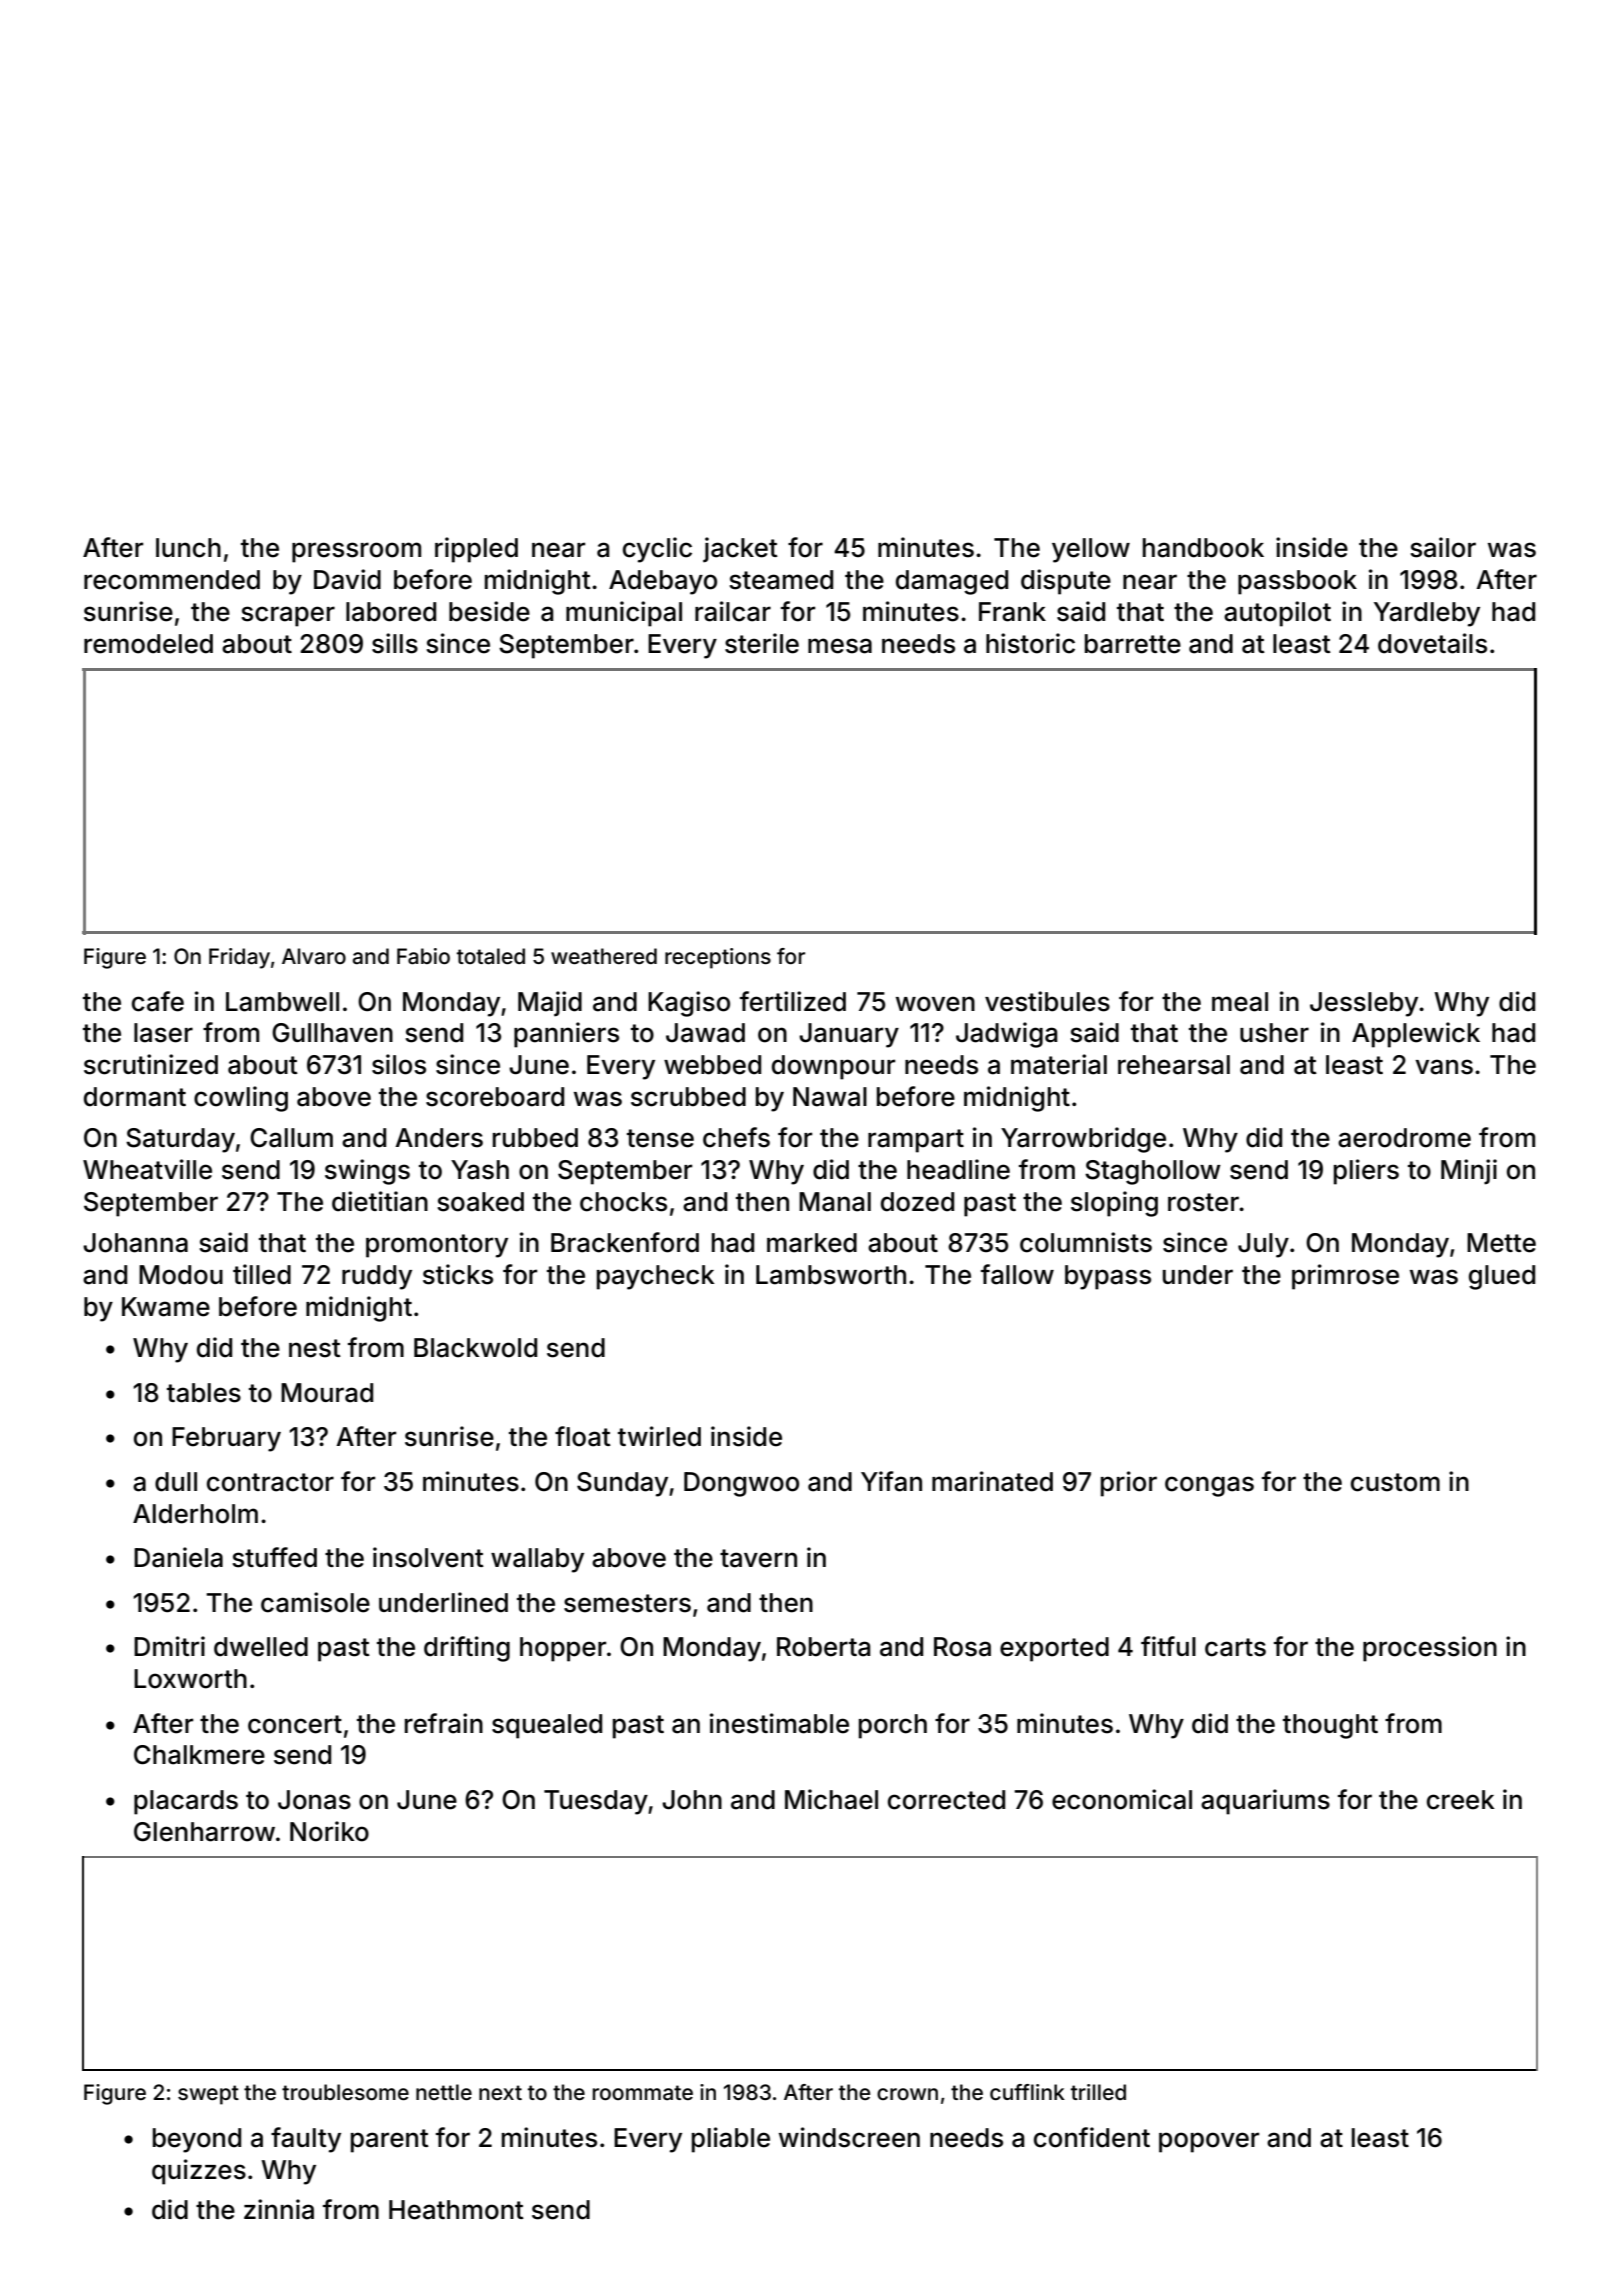 This screenshot has width=1620, height=2292. Describe the element at coordinates (1083, 1140) in the screenshot. I see `Yarrowbridge` at that location.
